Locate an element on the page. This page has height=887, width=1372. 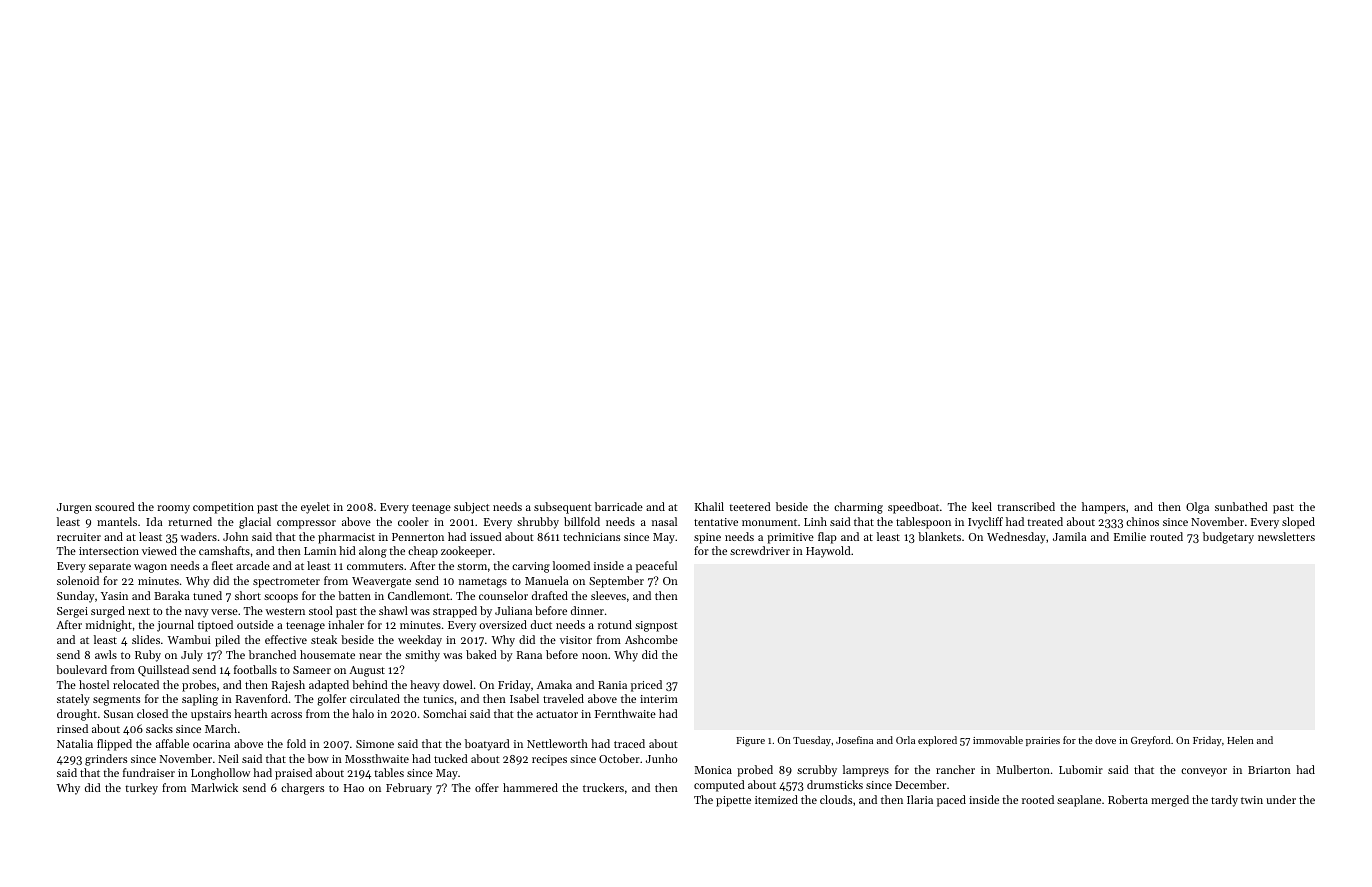
signpost is located at coordinates (656, 626).
